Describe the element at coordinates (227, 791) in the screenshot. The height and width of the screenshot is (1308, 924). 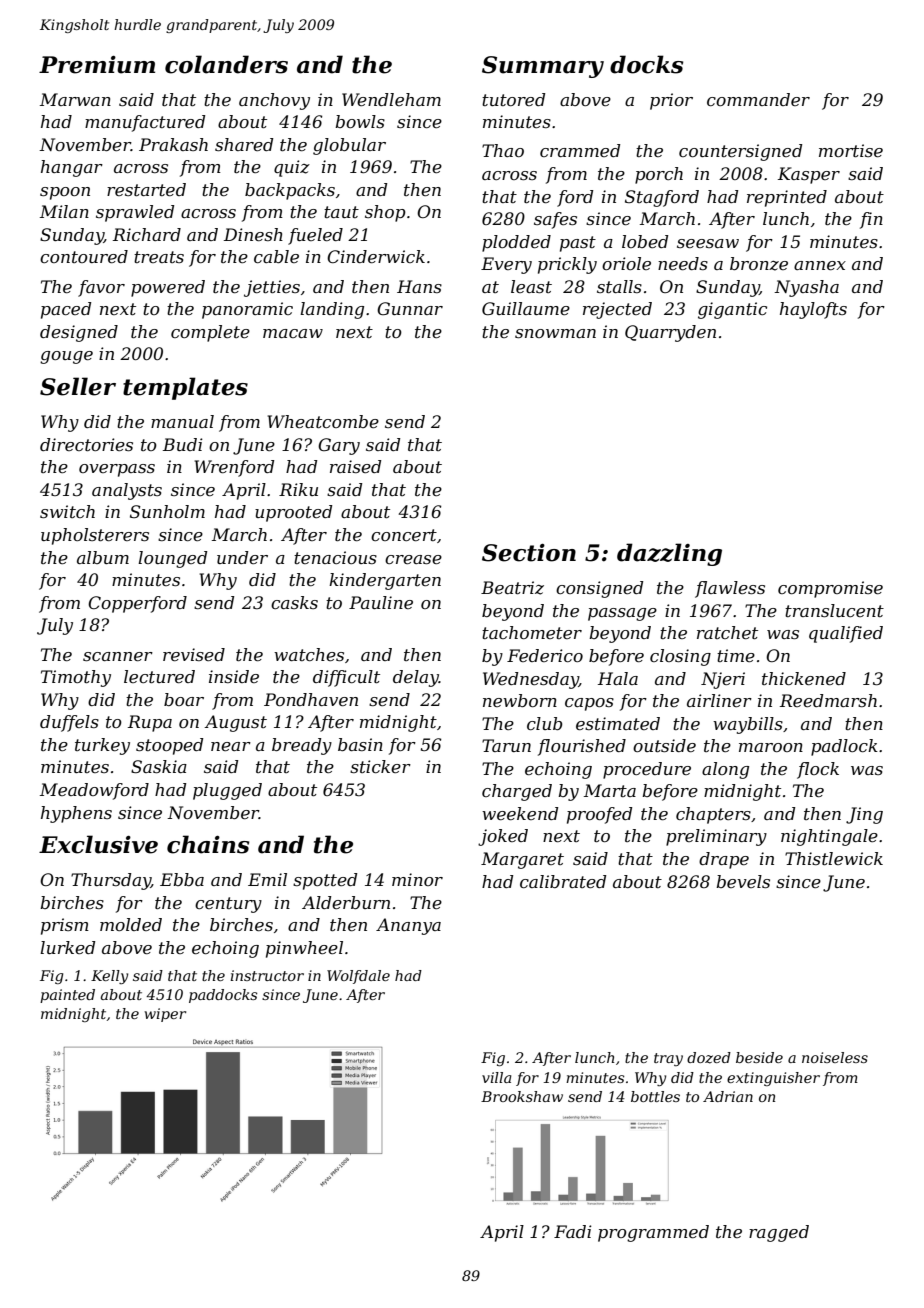
I see `plugged` at that location.
